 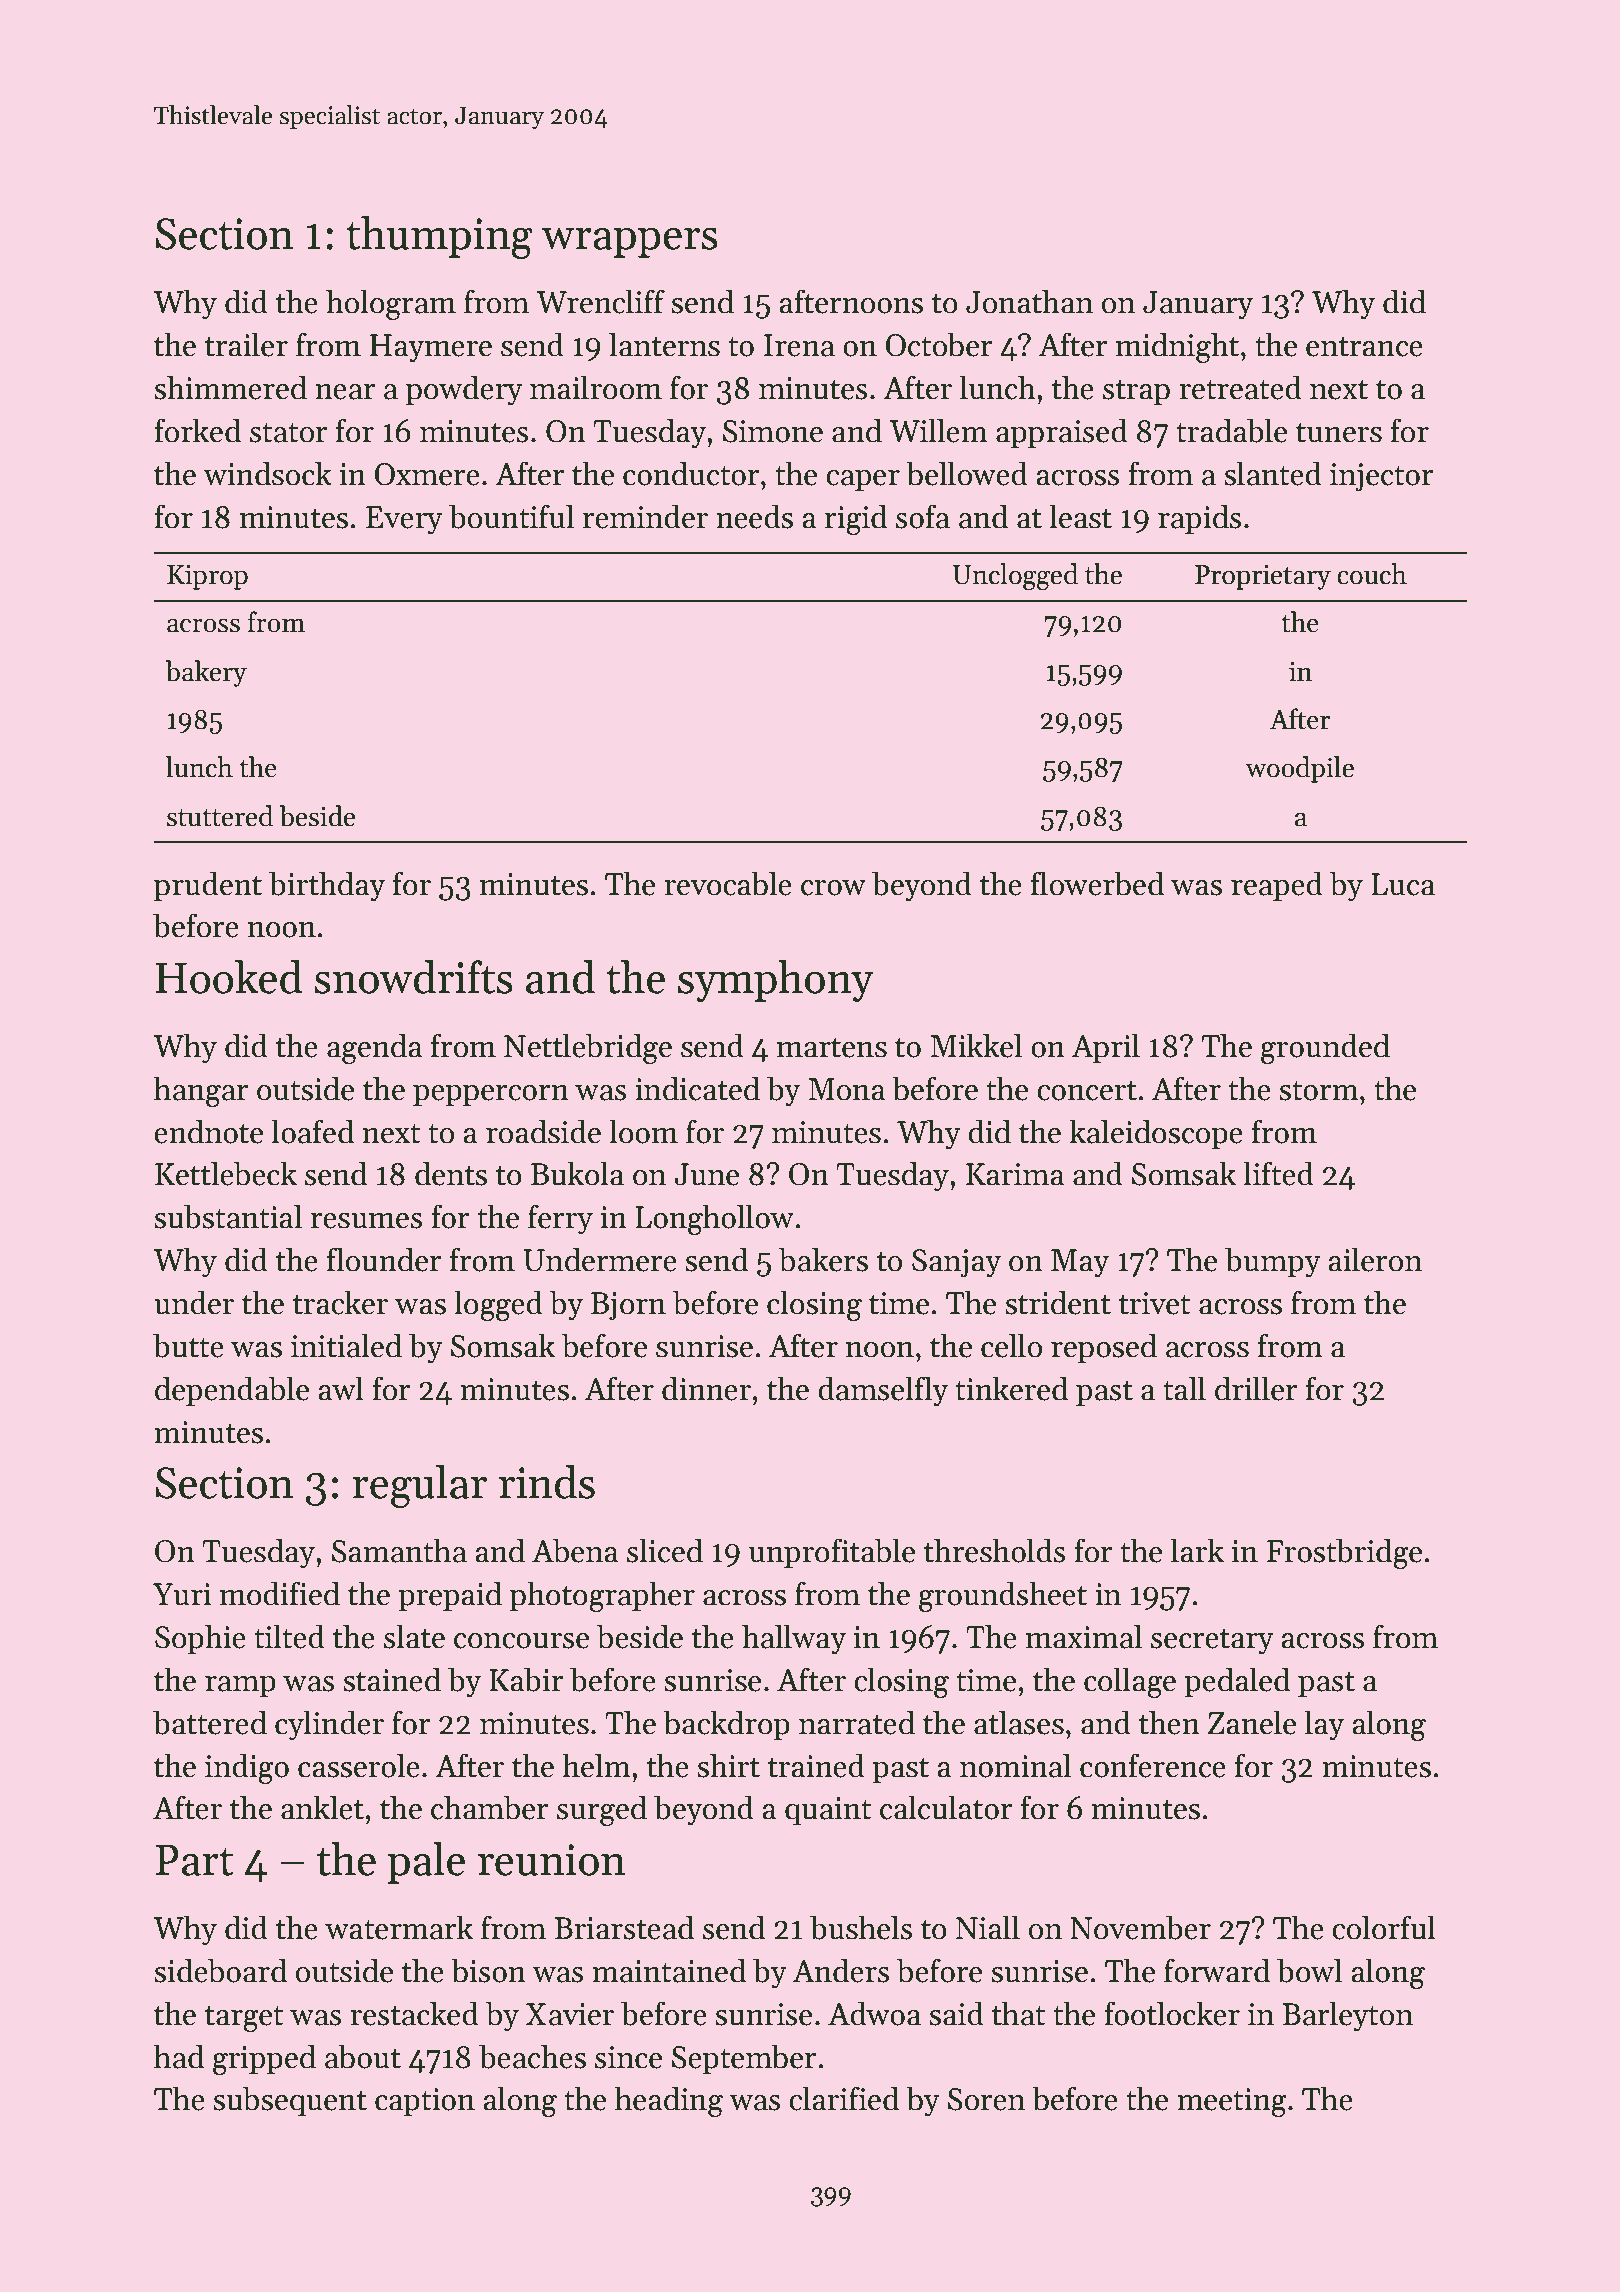 I want to click on lay, so click(x=1324, y=1725).
